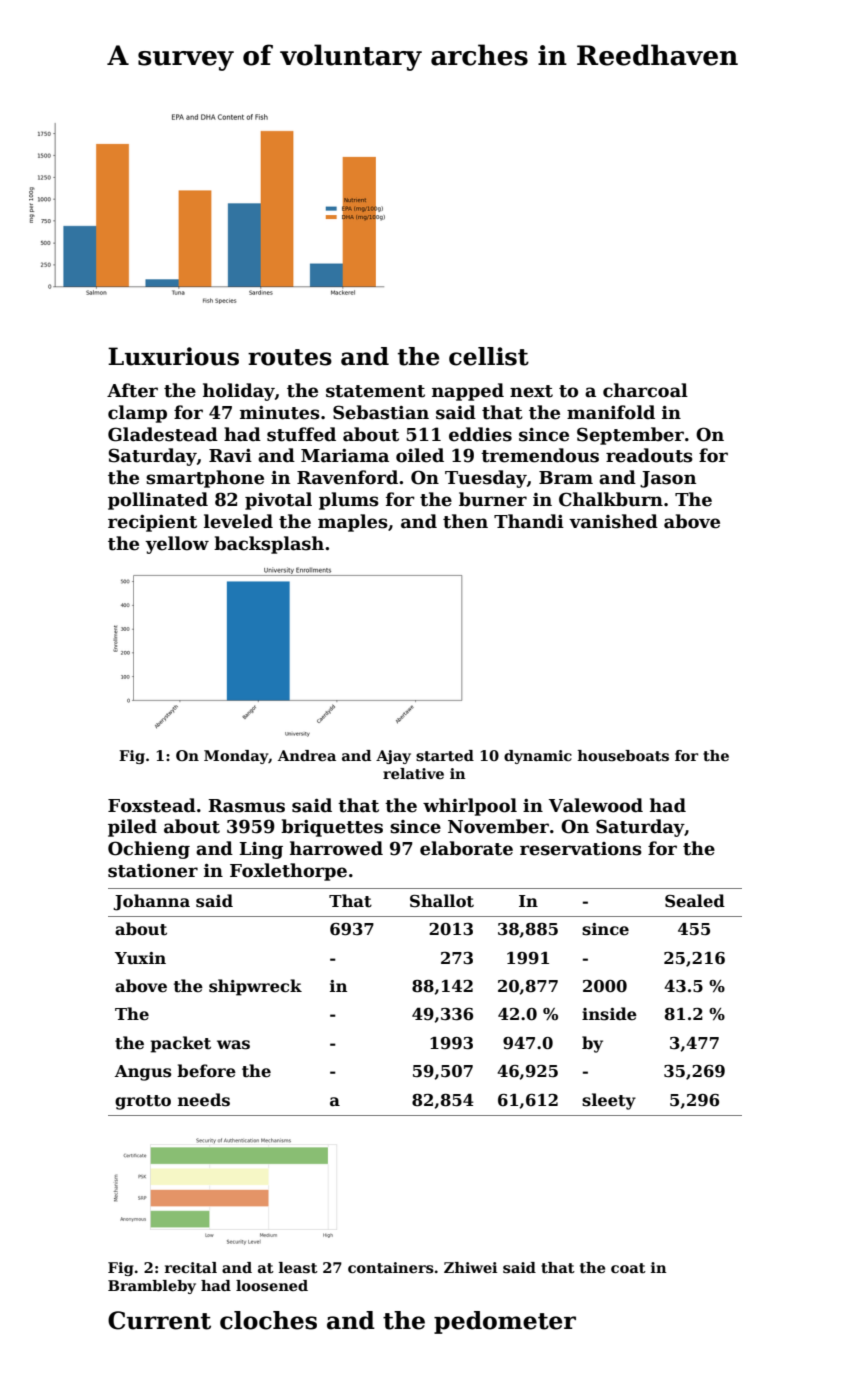  What do you see at coordinates (609, 1014) in the page?
I see `inside` at bounding box center [609, 1014].
